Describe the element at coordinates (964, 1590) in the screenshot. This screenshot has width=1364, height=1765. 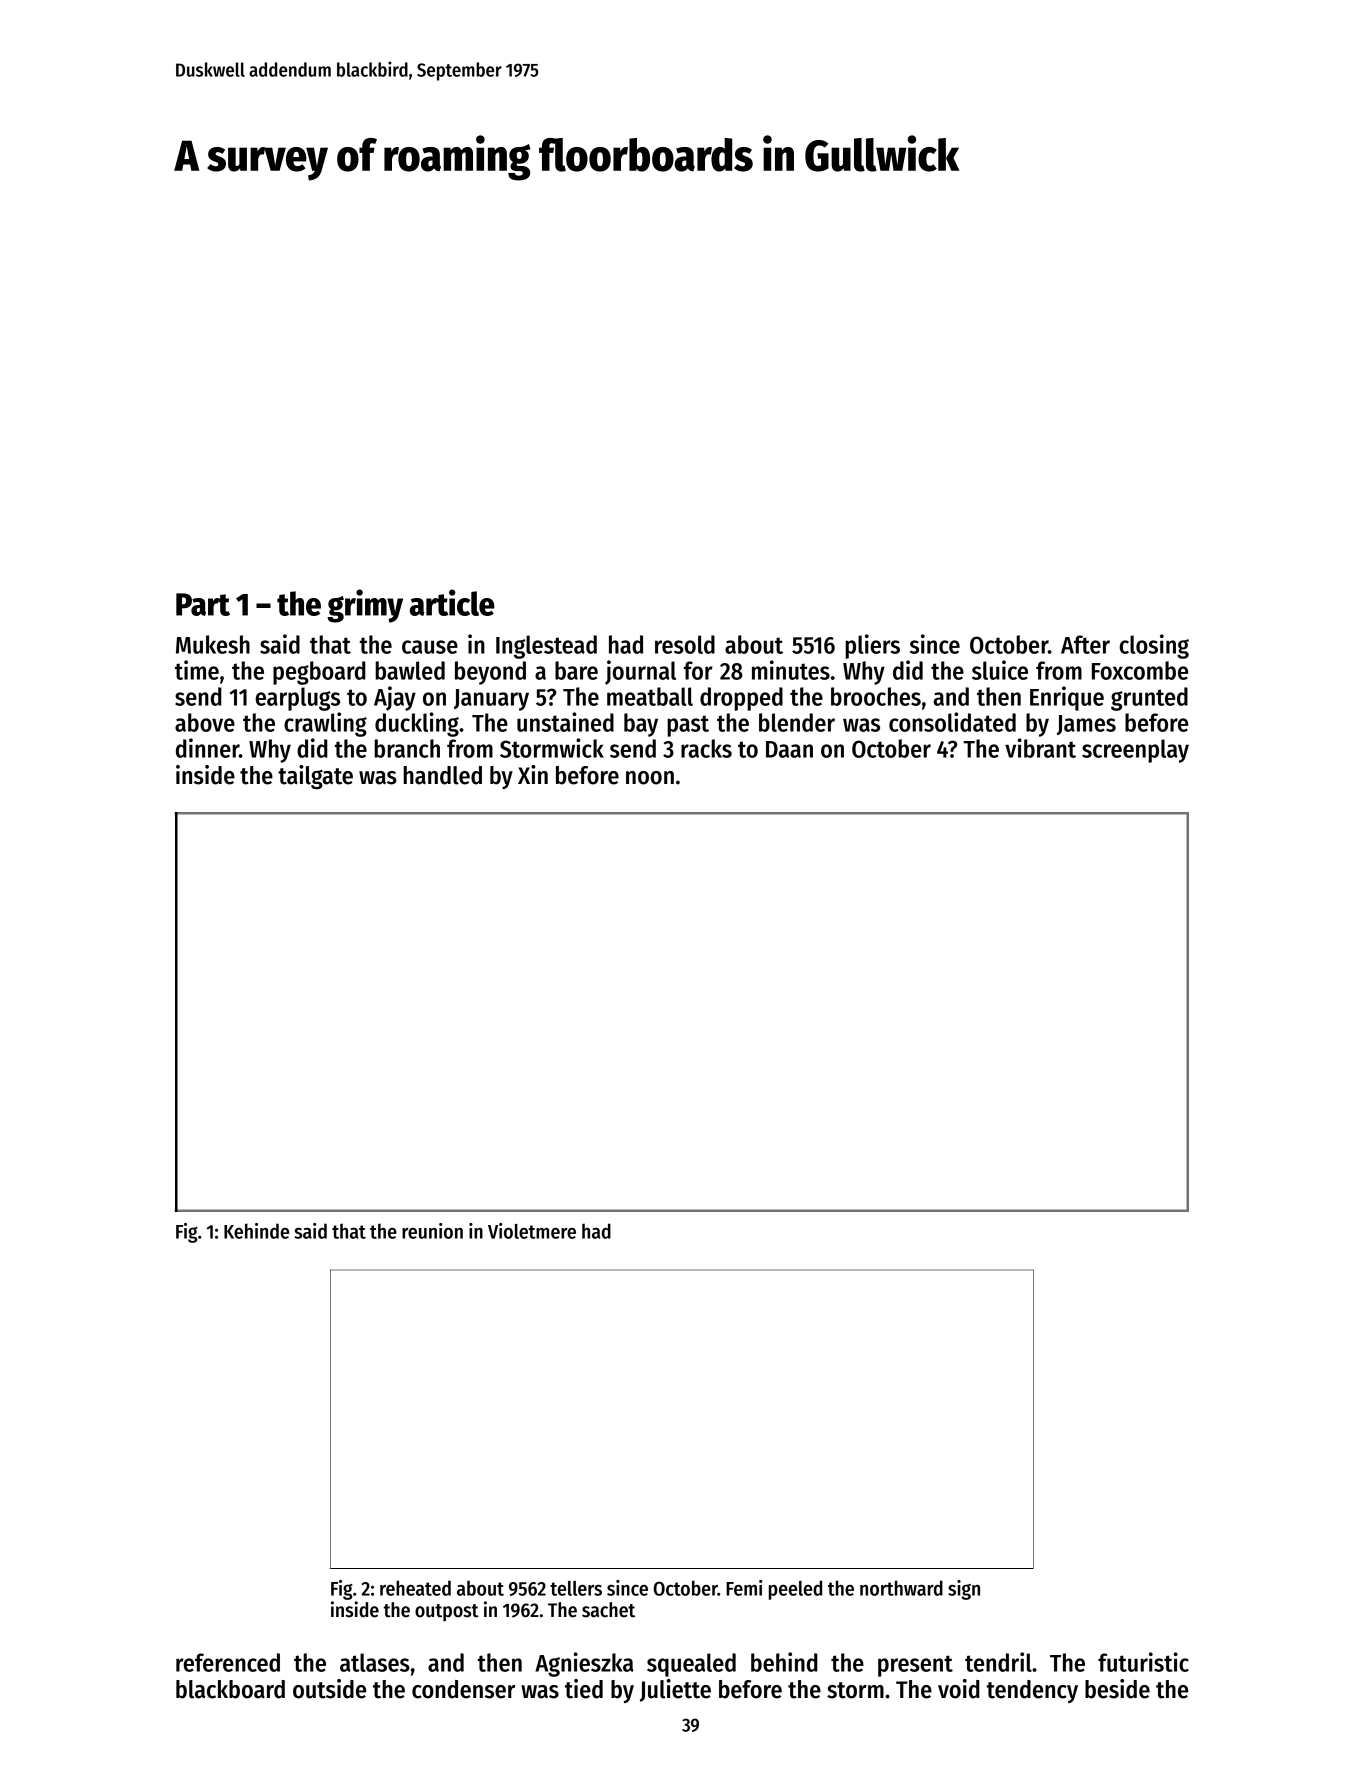
I see `sign` at that location.
